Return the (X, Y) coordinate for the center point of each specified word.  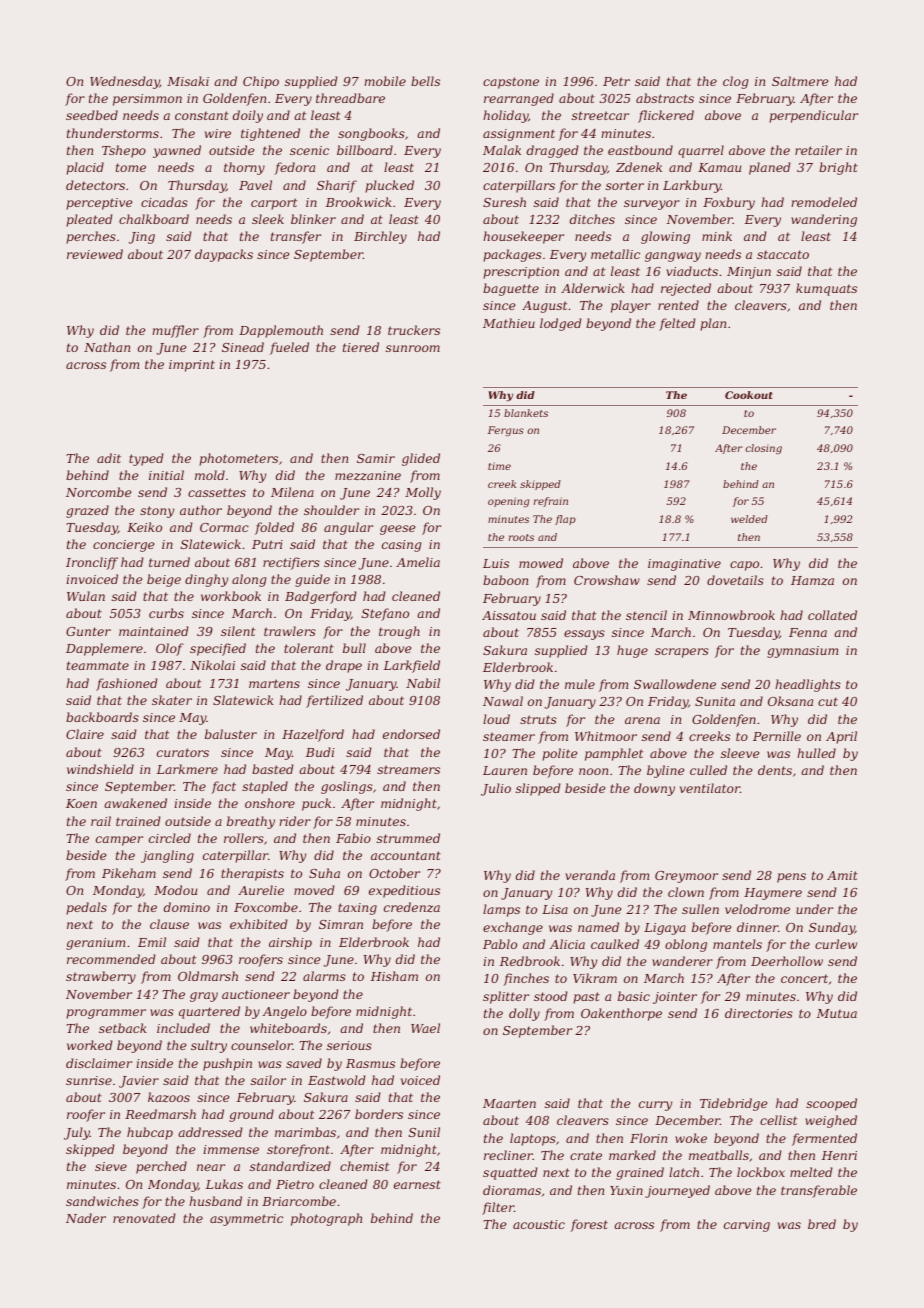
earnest (417, 1184)
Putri (267, 544)
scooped (831, 1104)
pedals (86, 908)
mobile (385, 81)
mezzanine (368, 476)
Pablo (500, 944)
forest (589, 1225)
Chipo (261, 82)
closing (764, 449)
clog (735, 82)
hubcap (150, 1133)
